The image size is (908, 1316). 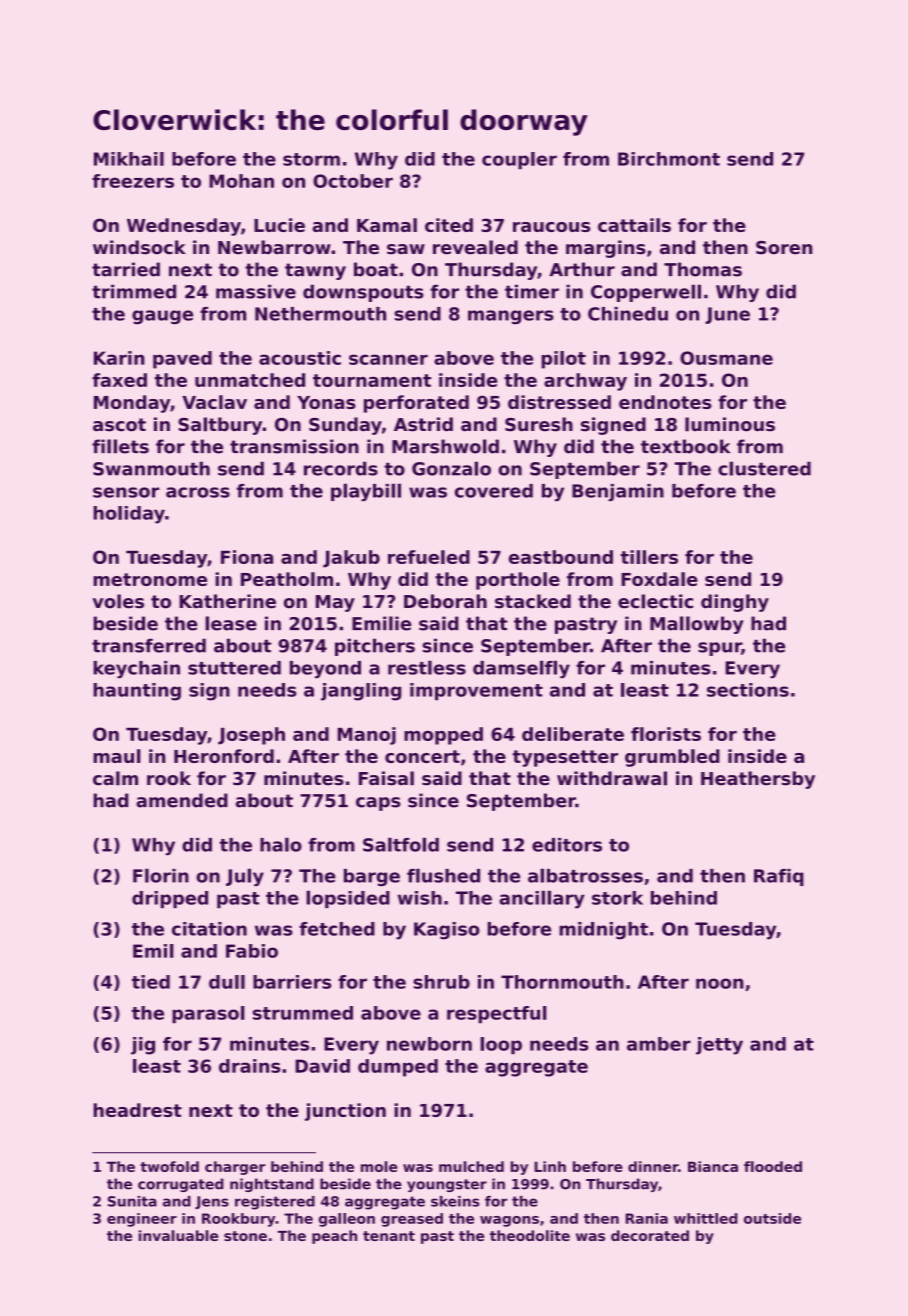 What do you see at coordinates (311, 159) in the image?
I see `storm` at bounding box center [311, 159].
